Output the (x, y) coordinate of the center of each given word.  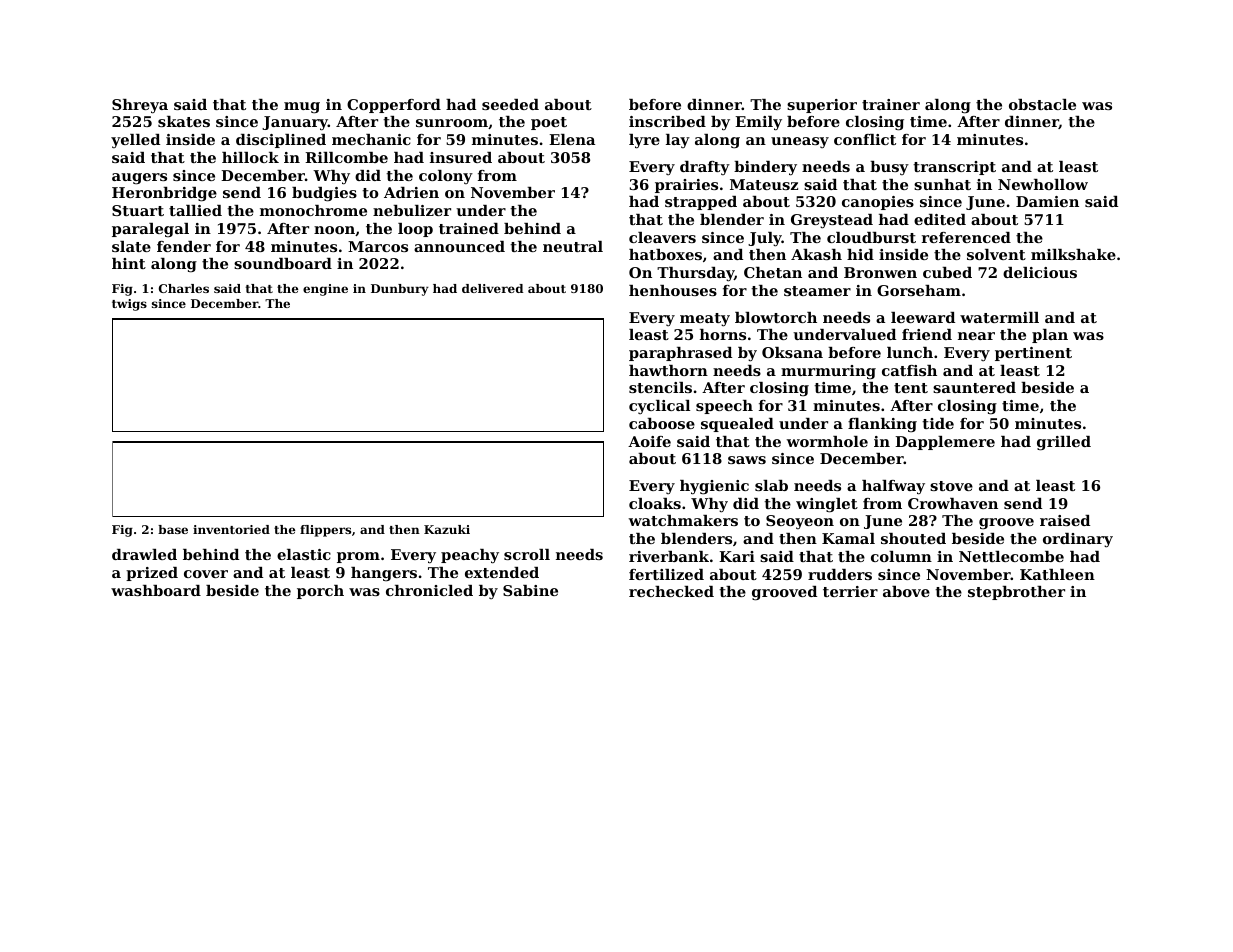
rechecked (671, 591)
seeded (510, 104)
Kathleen (1057, 574)
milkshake (1073, 254)
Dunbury (400, 290)
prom (358, 557)
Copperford (394, 106)
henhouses (673, 290)
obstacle (1042, 104)
